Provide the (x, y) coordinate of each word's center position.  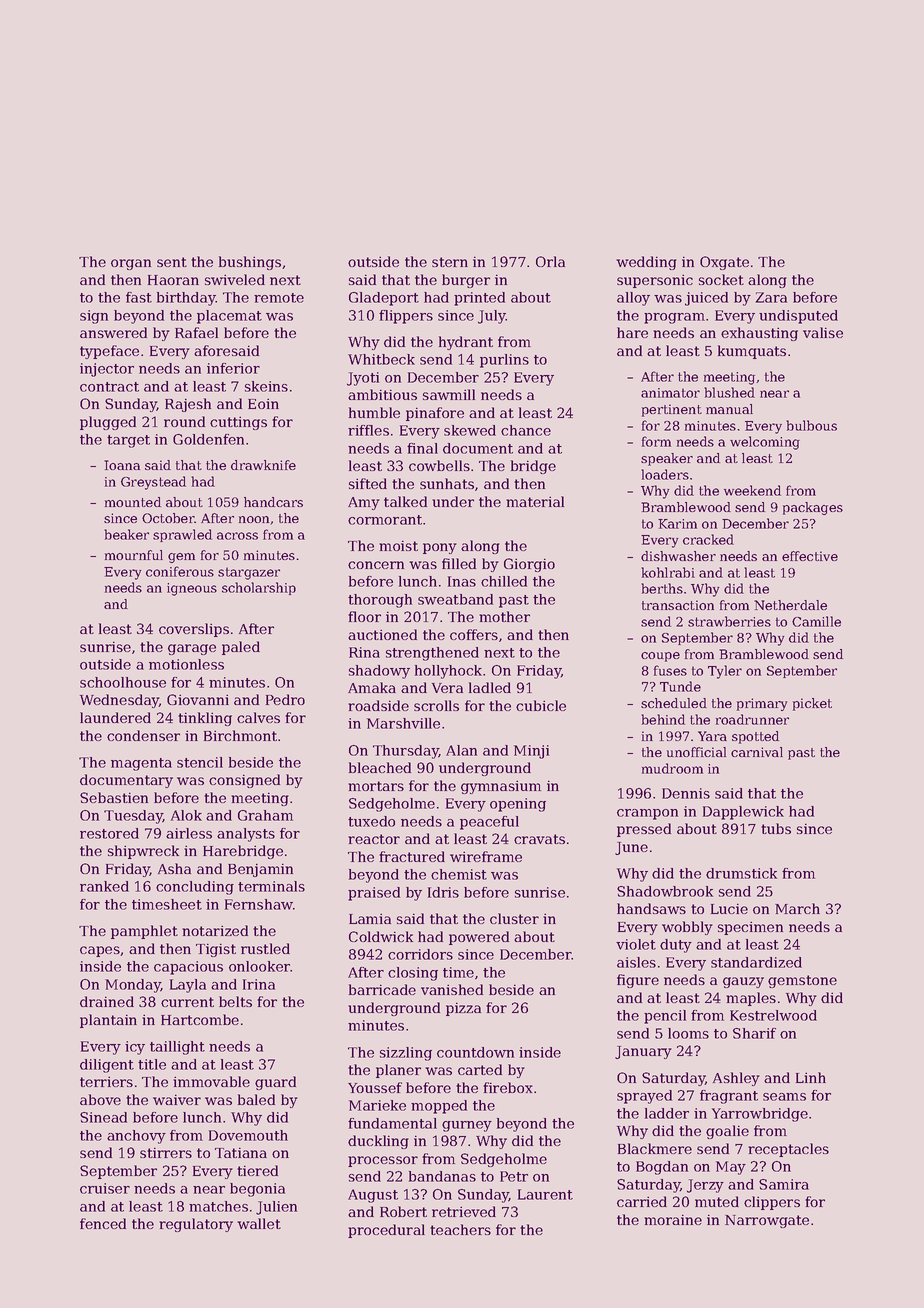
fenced (103, 1223)
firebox (508, 1087)
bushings (250, 263)
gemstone (802, 981)
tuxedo (371, 821)
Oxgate (724, 263)
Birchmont (240, 735)
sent (172, 262)
